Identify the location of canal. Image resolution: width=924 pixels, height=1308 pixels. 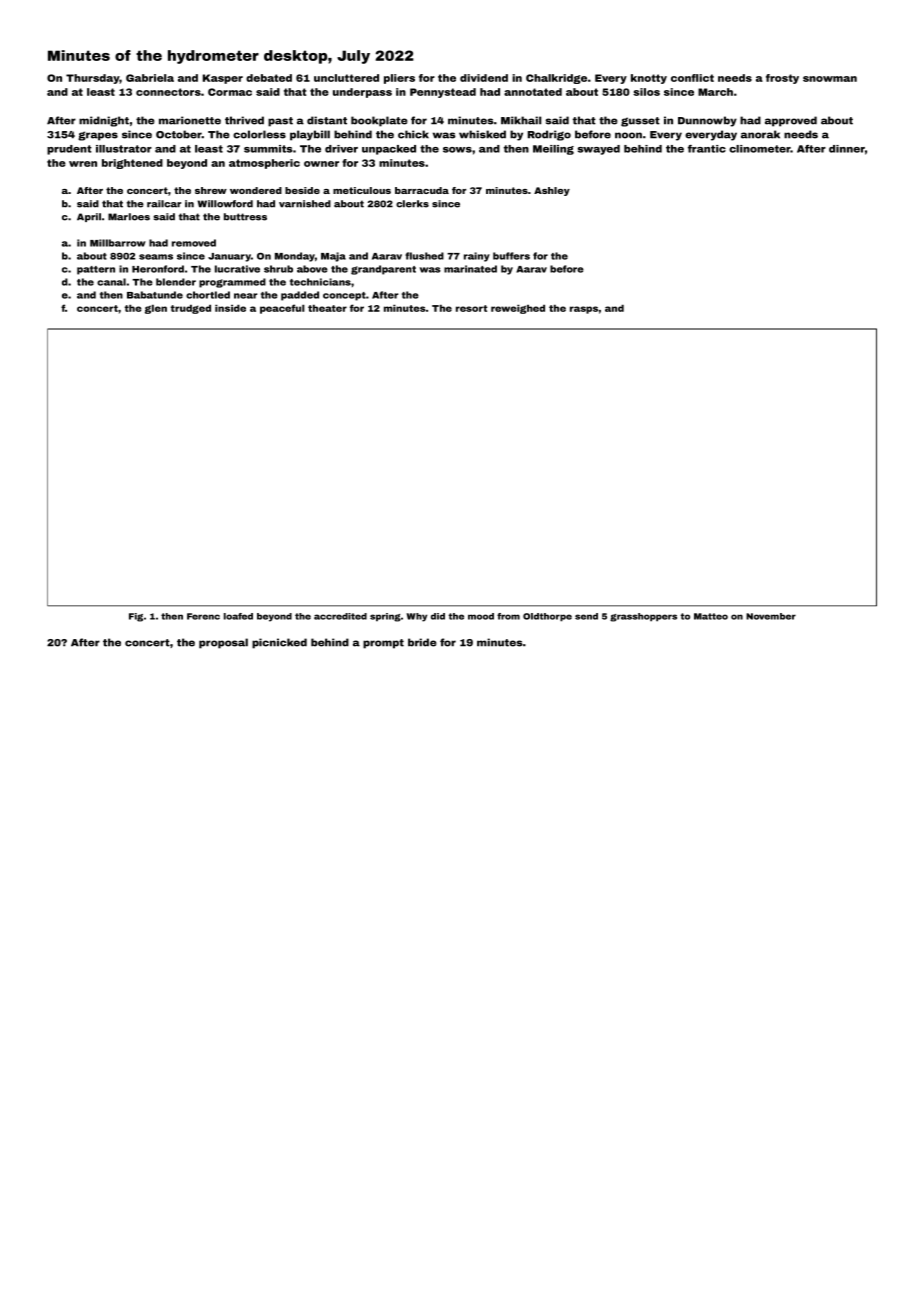
(111, 282).
